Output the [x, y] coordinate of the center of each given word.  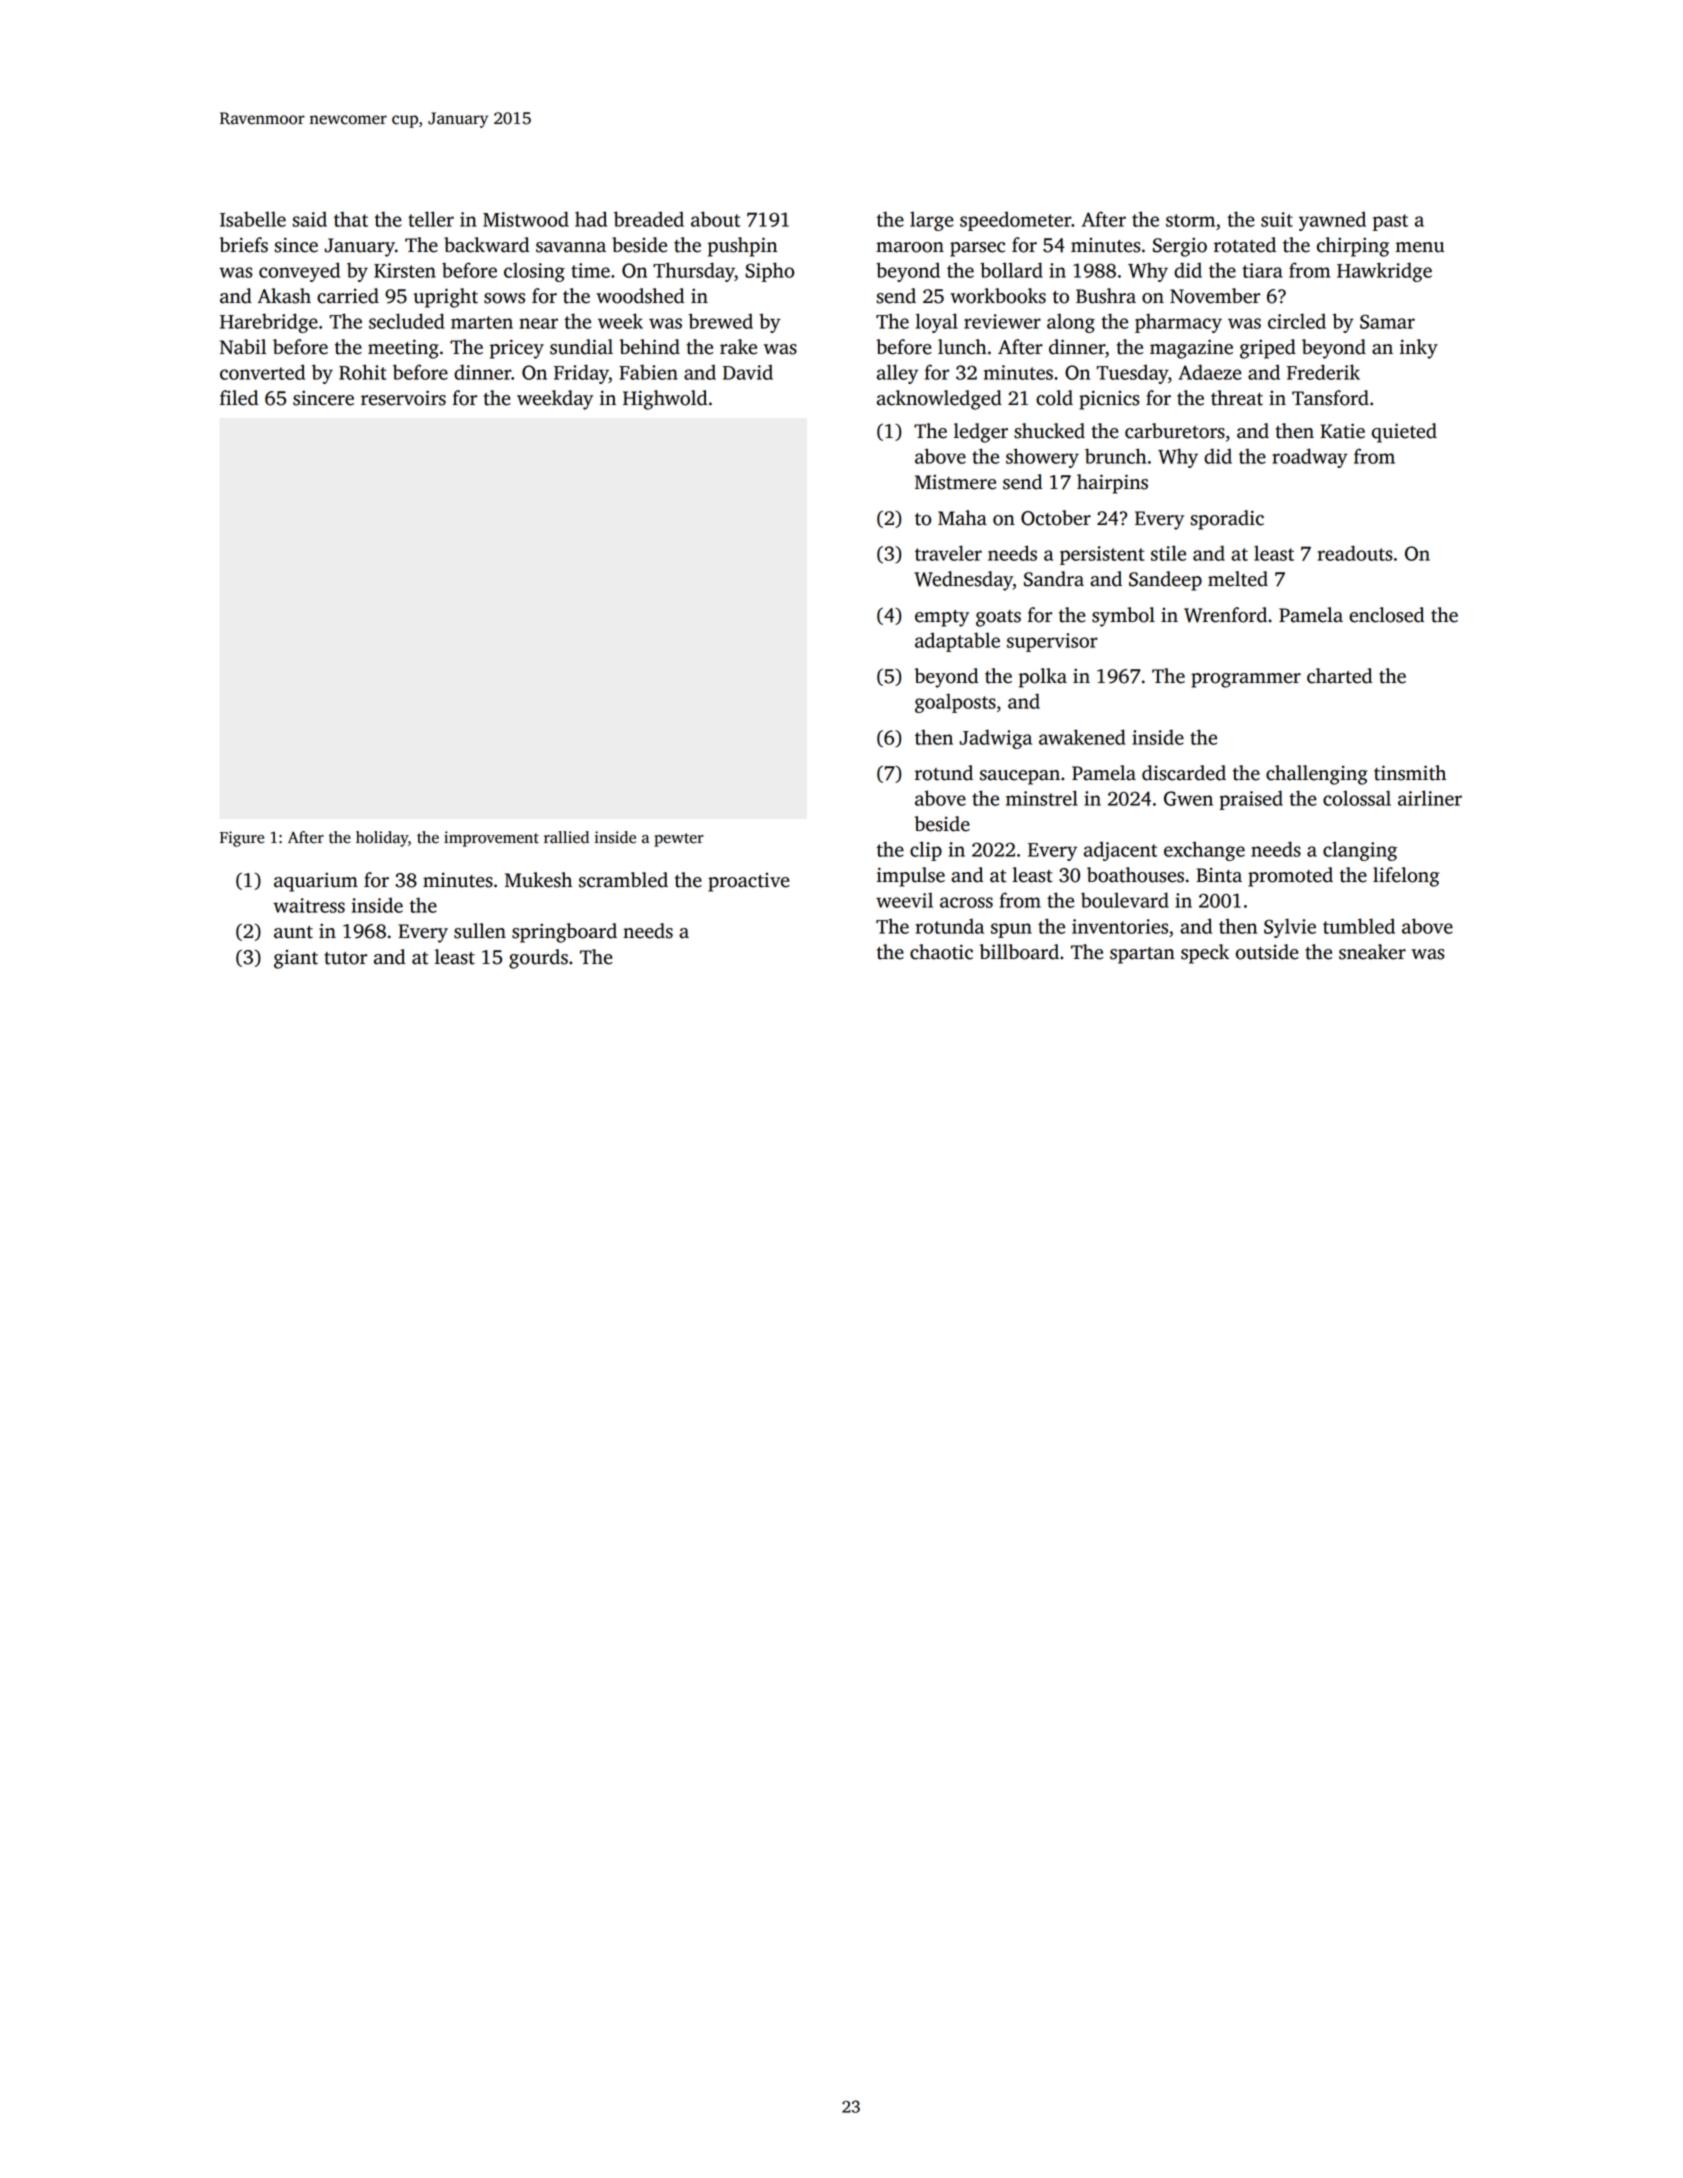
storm [1190, 220]
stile [1168, 553]
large [932, 221]
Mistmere [955, 482]
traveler [948, 553]
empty [942, 618]
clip [926, 851]
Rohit [363, 372]
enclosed [1386, 615]
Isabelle [253, 219]
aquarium [316, 882]
